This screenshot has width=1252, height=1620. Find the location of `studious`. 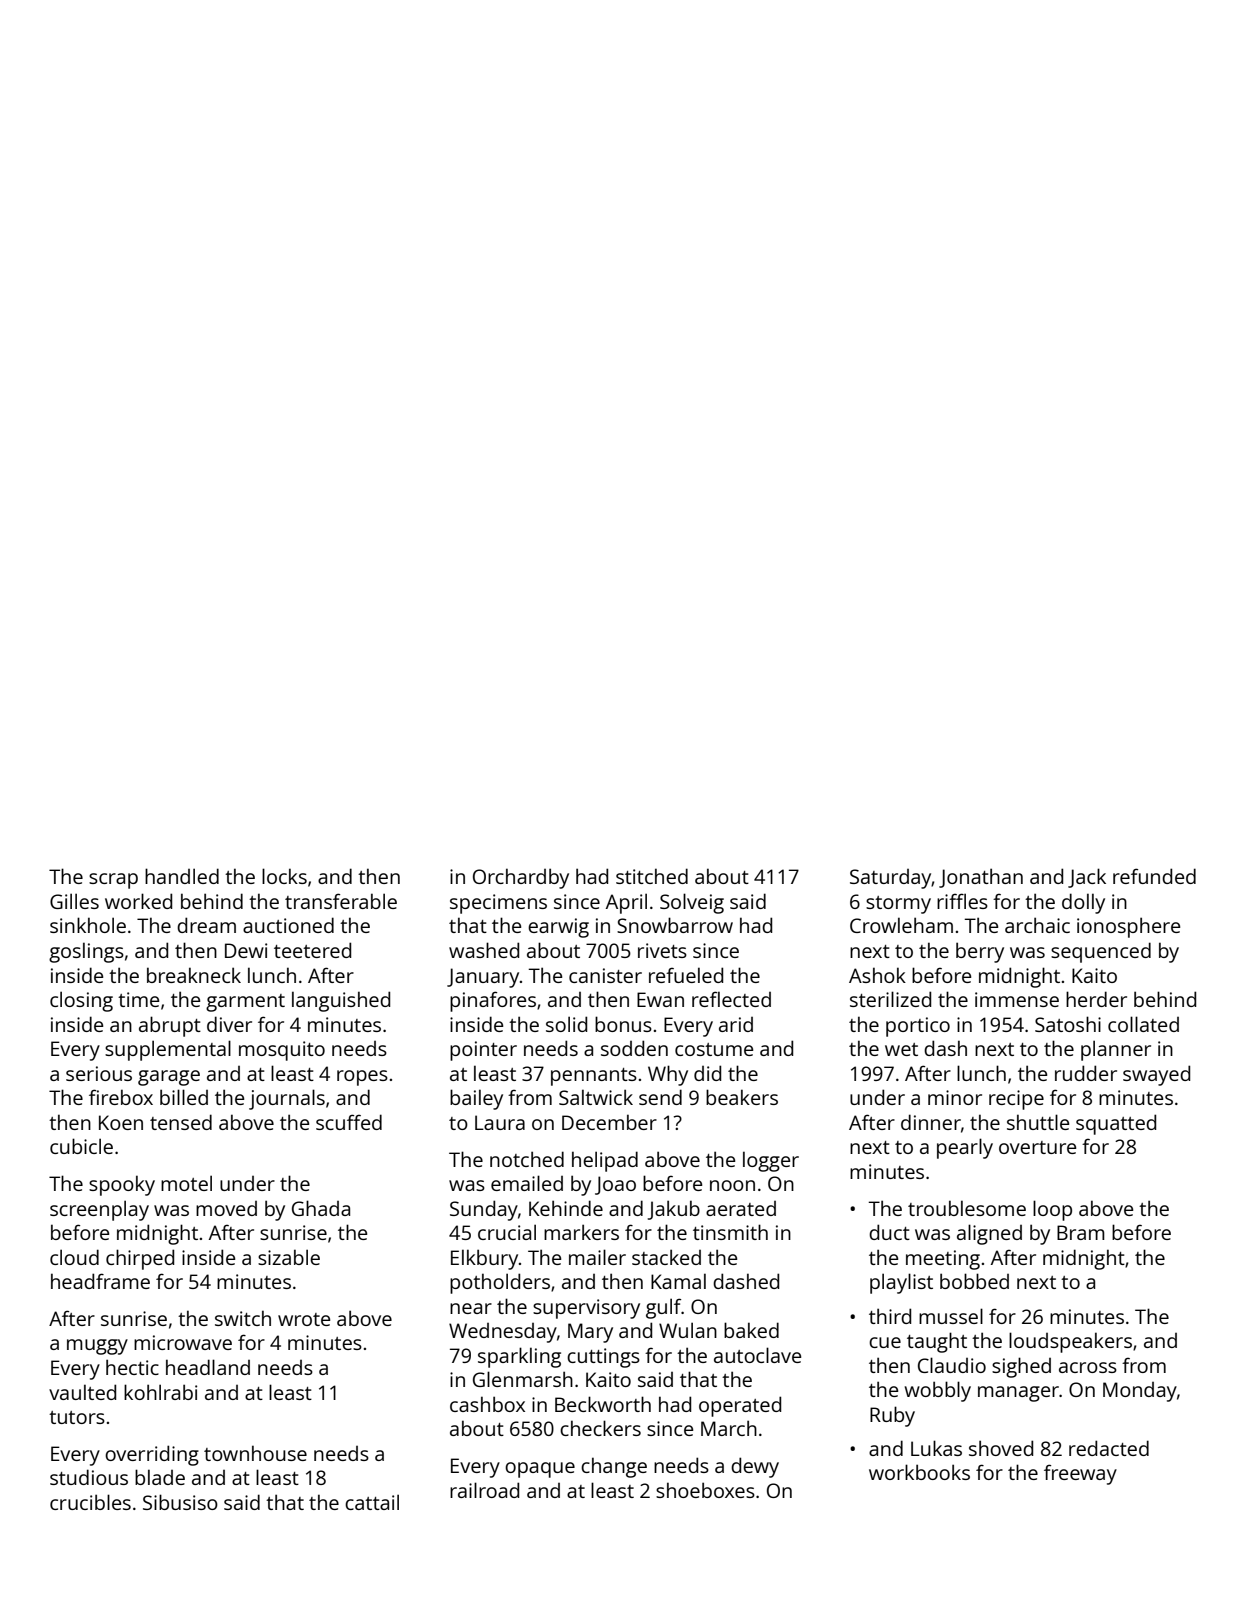

studious is located at coordinates (89, 1477).
